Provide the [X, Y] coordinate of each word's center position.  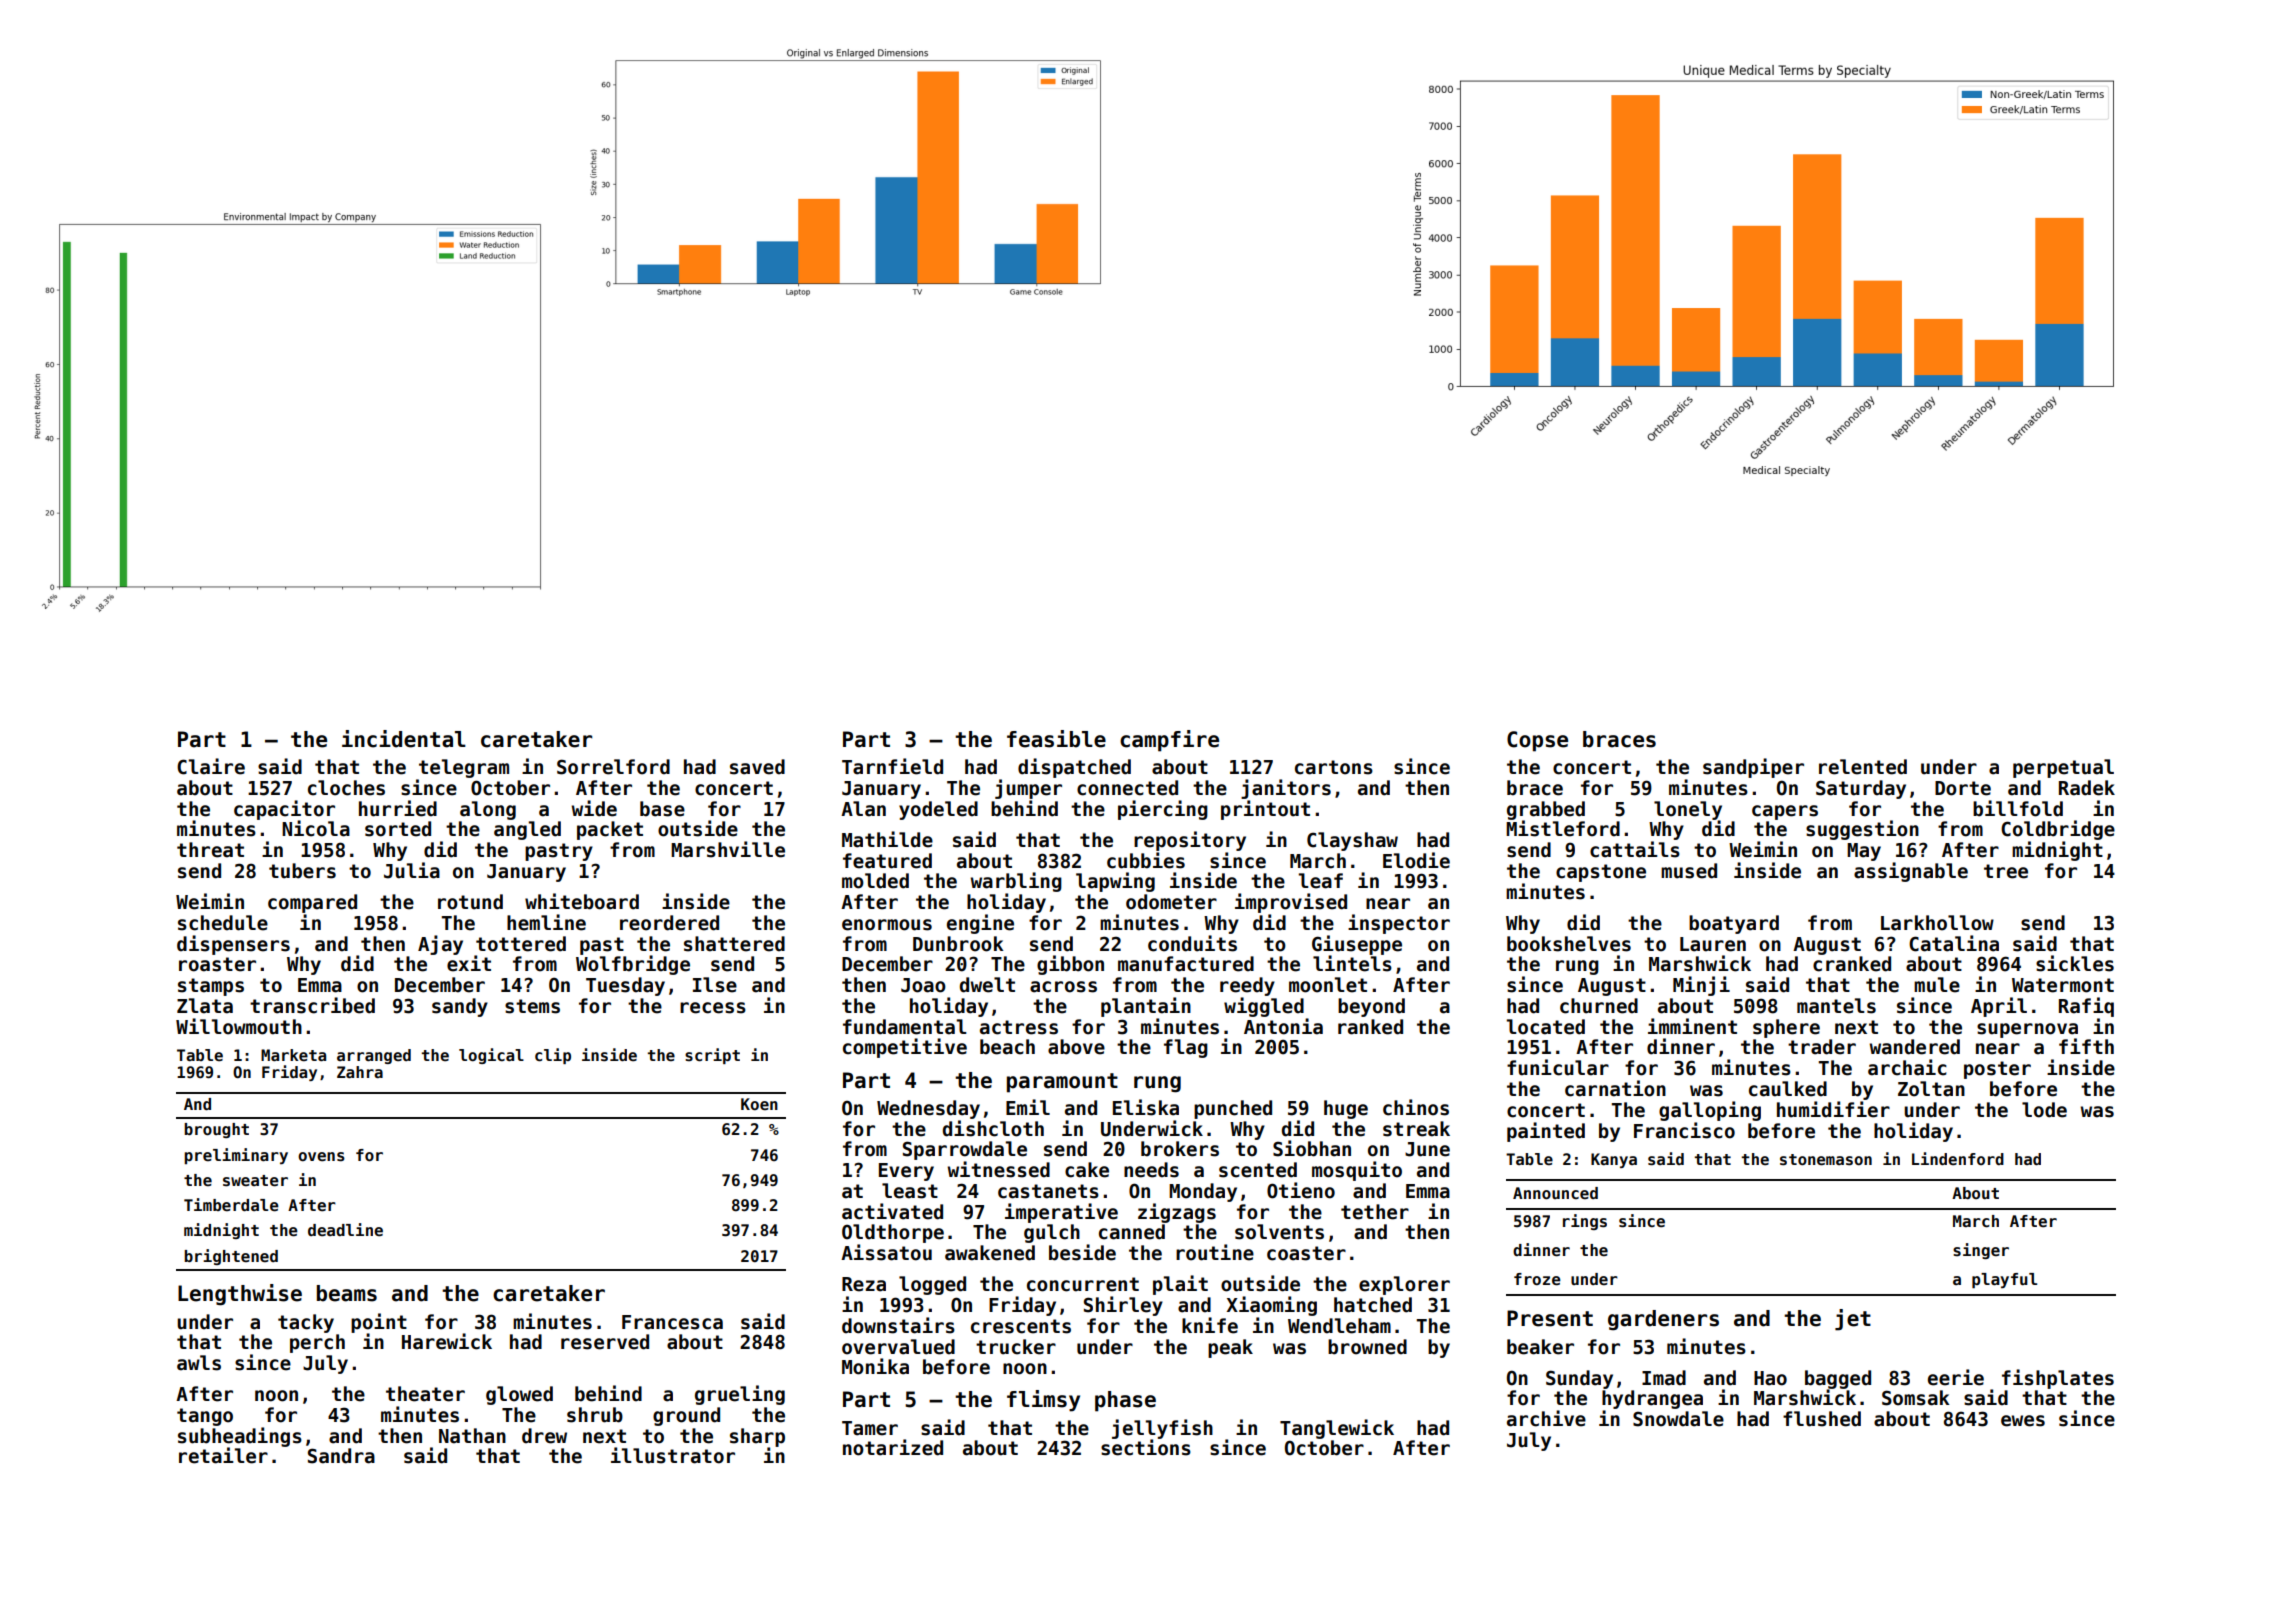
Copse [1537, 741]
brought [216, 1130]
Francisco [1684, 1130]
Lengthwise [240, 1295]
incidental [404, 739]
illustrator [673, 1455]
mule [1937, 985]
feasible [1056, 739]
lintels [1352, 963]
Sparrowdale [965, 1150]
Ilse [715, 985]
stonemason [1826, 1160]
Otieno [1301, 1190]
